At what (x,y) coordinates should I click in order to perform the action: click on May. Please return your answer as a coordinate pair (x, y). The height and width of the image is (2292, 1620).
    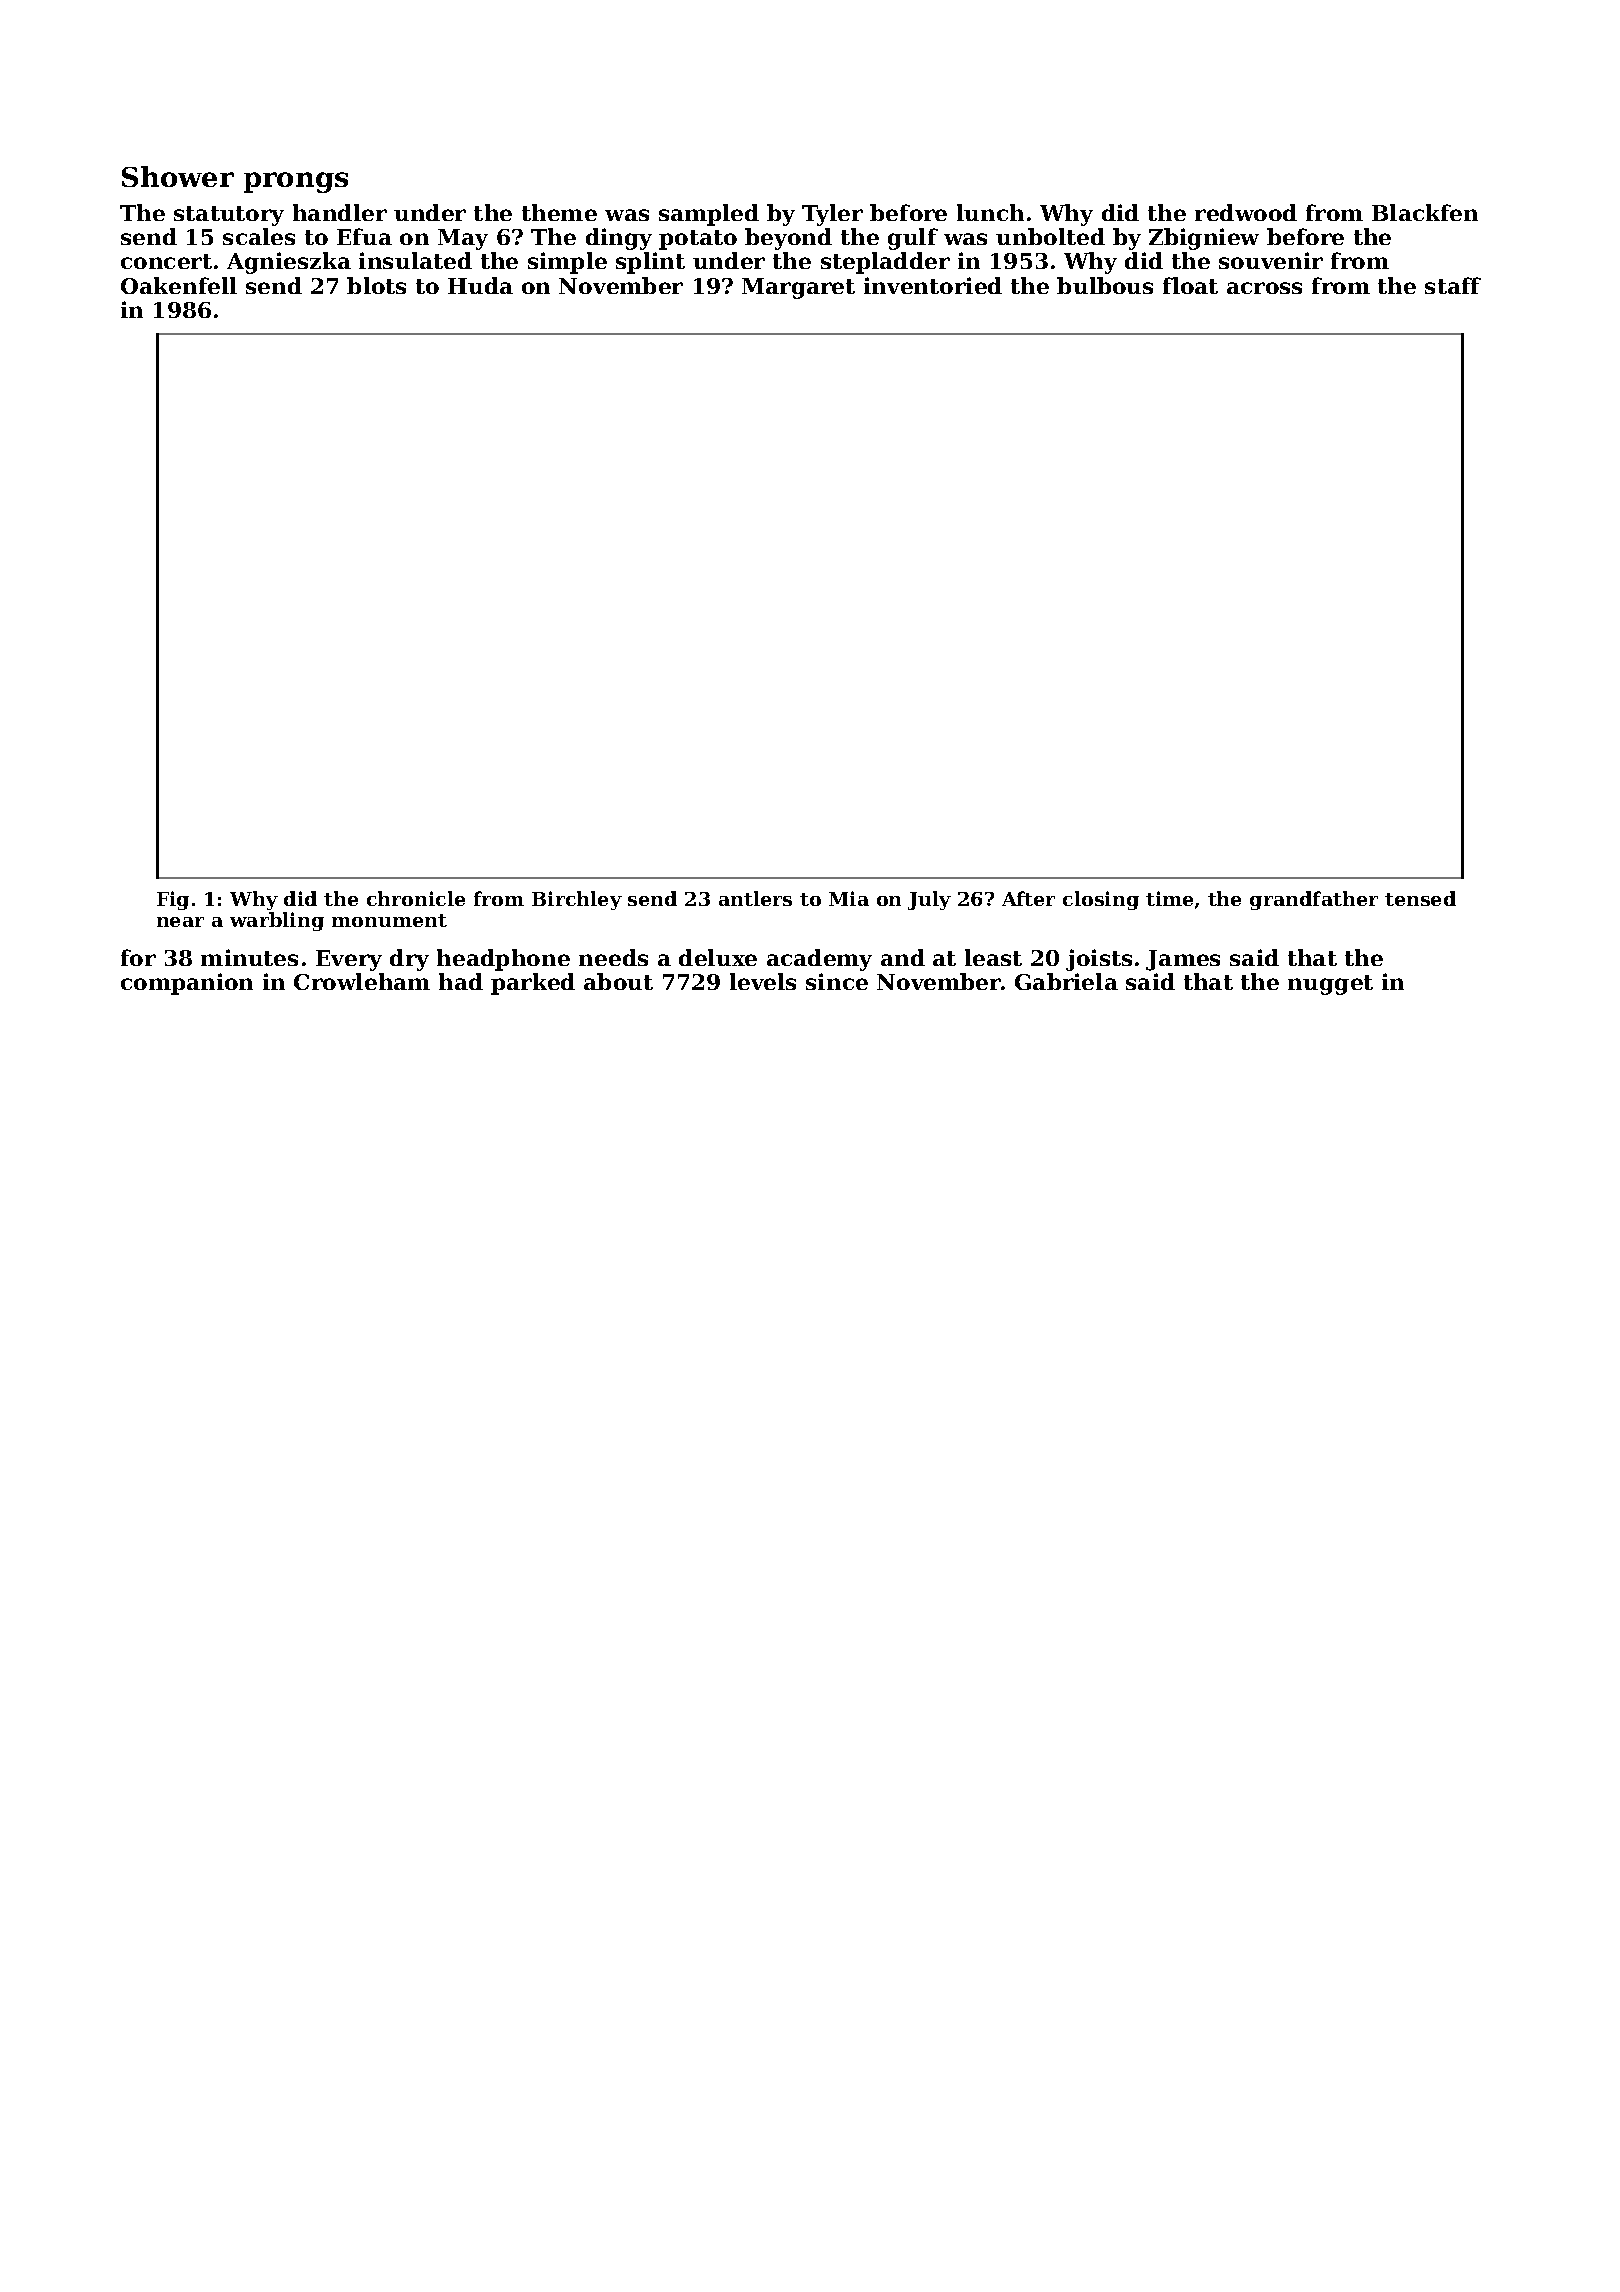
    Looking at the image, I should click on (463, 239).
